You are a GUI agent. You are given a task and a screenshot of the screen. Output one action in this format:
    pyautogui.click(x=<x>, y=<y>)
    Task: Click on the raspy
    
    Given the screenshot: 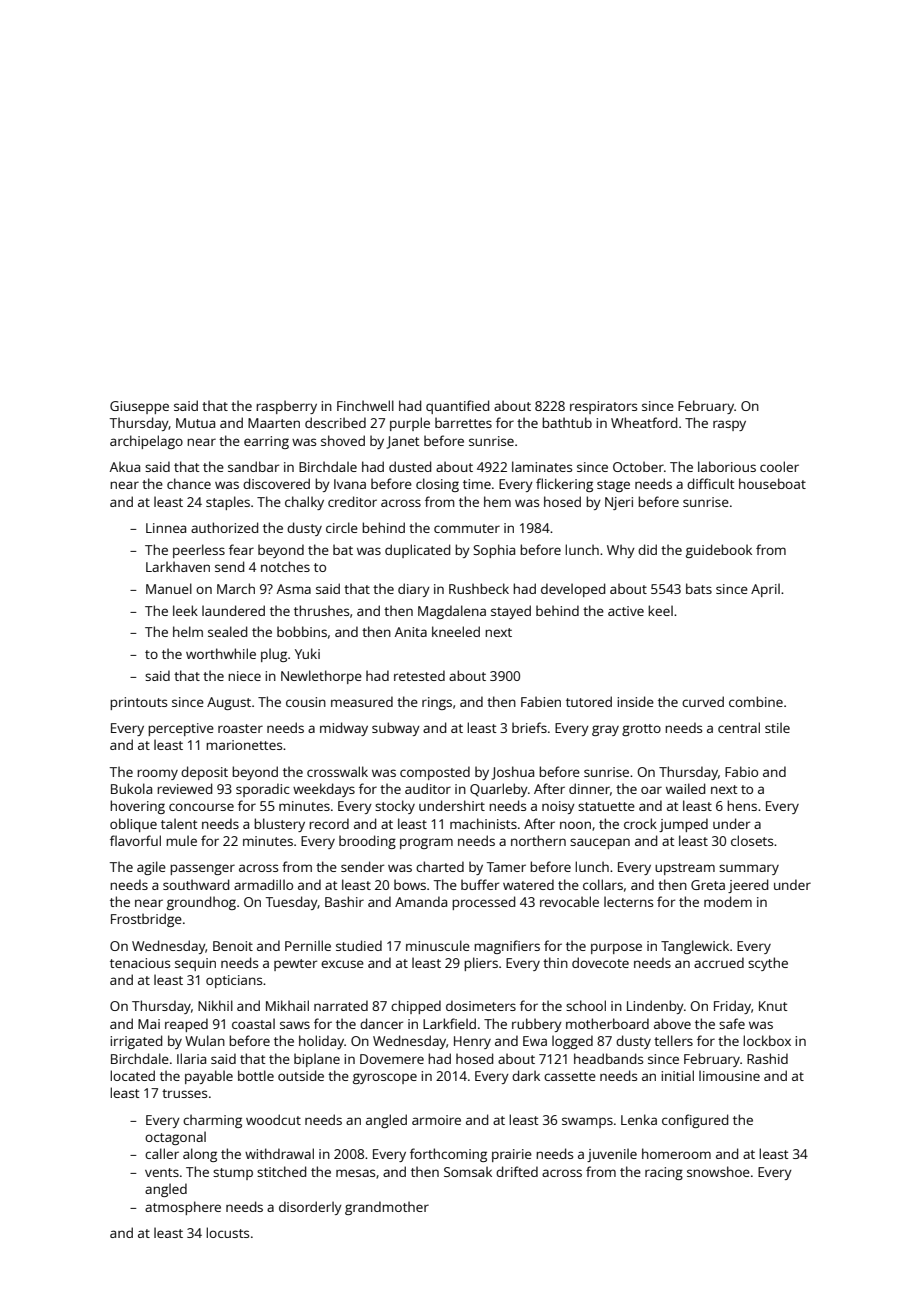 What is the action you would take?
    pyautogui.click(x=729, y=425)
